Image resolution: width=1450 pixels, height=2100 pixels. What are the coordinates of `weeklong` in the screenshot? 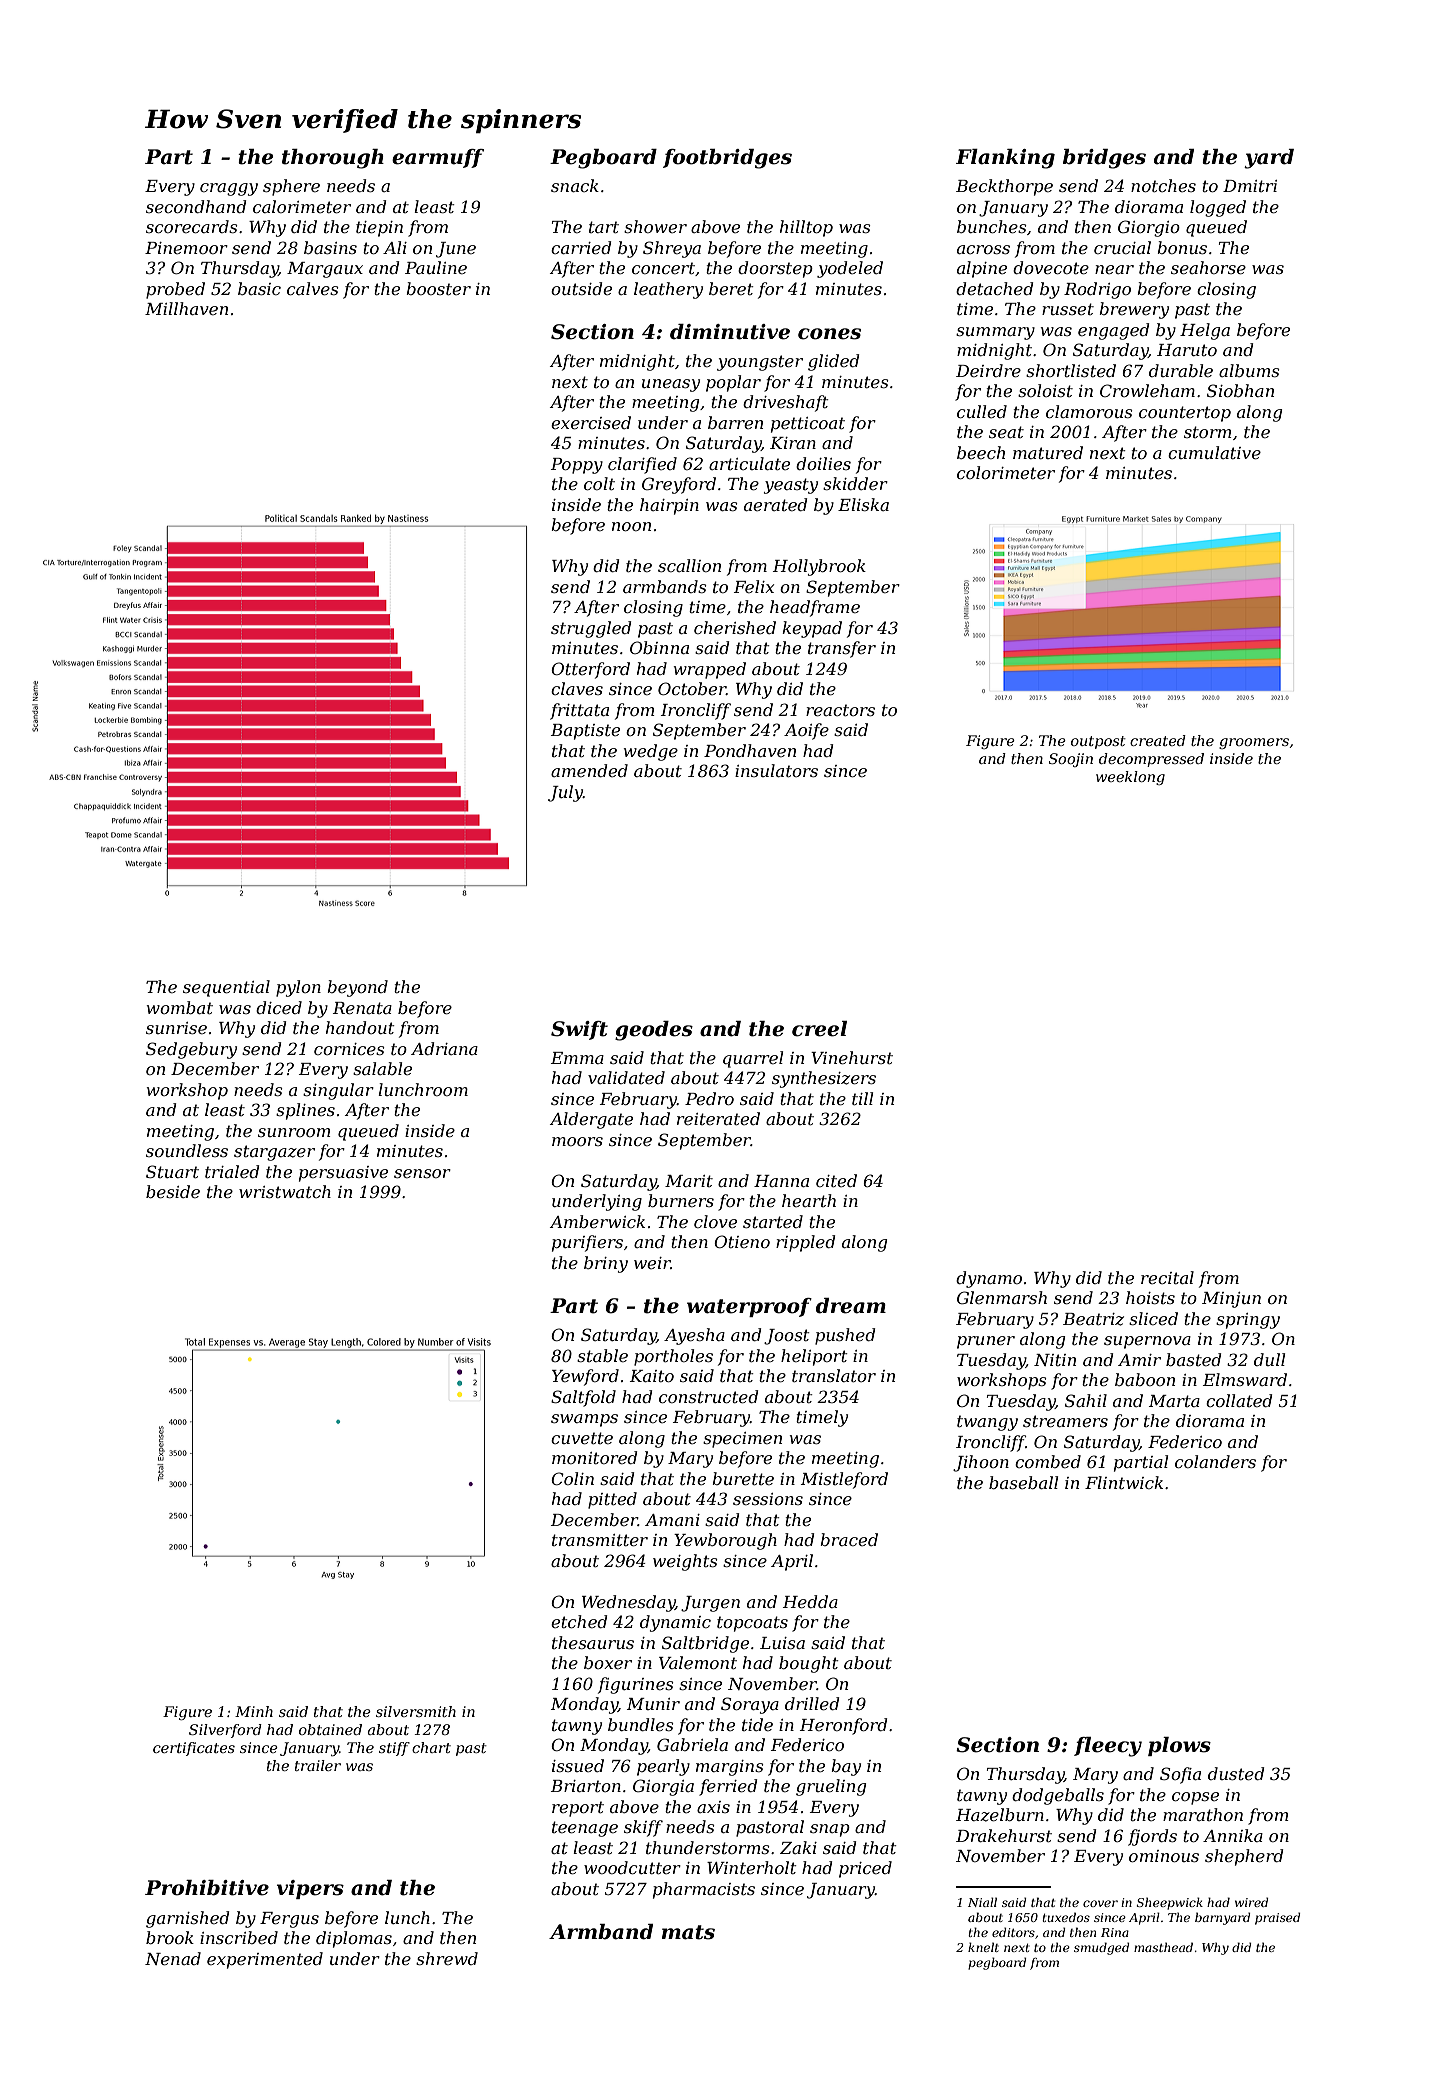 It's located at (1130, 778).
